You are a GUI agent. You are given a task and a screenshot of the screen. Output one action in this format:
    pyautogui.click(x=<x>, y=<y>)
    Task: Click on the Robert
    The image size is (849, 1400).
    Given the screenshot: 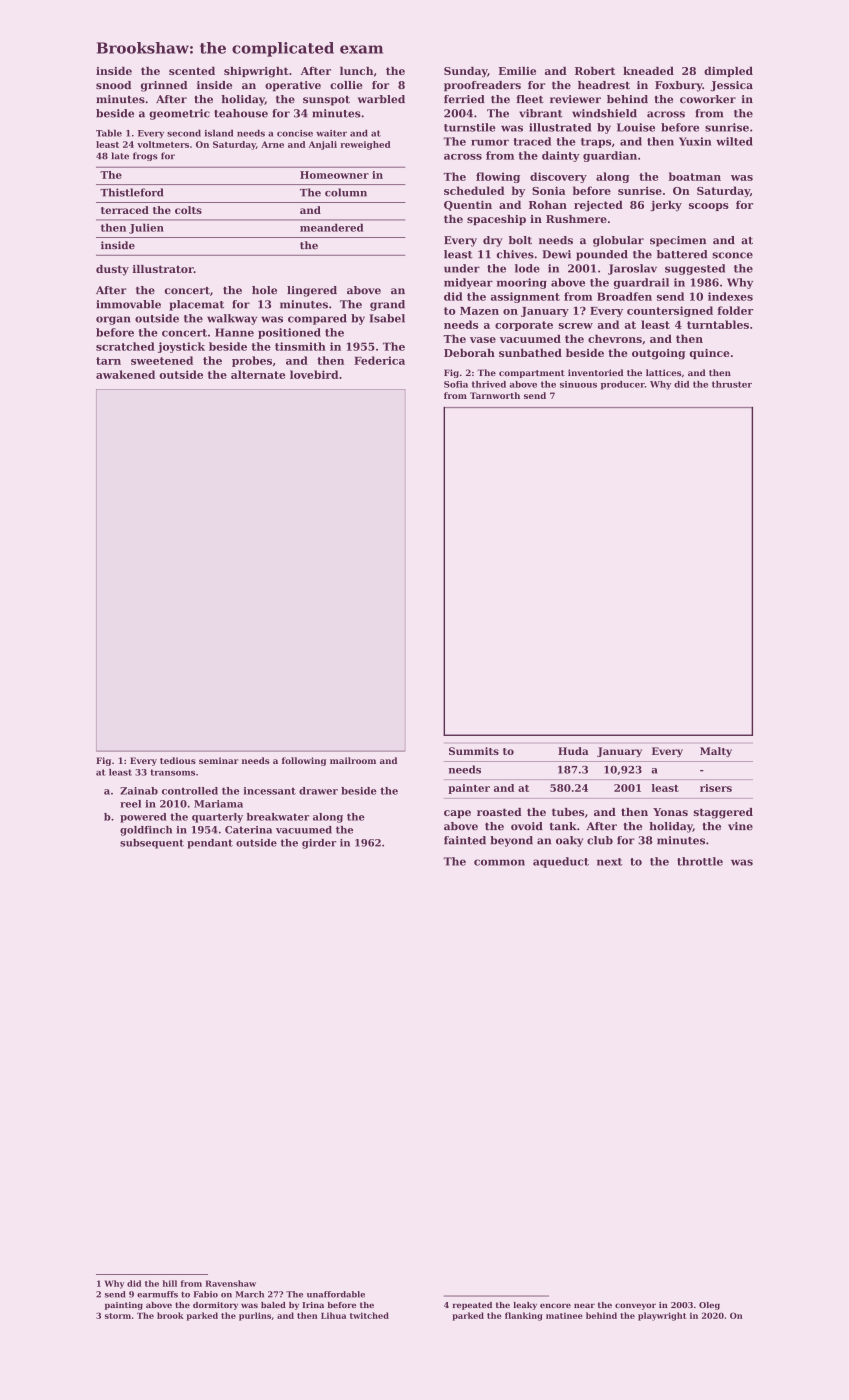 What is the action you would take?
    pyautogui.click(x=595, y=71)
